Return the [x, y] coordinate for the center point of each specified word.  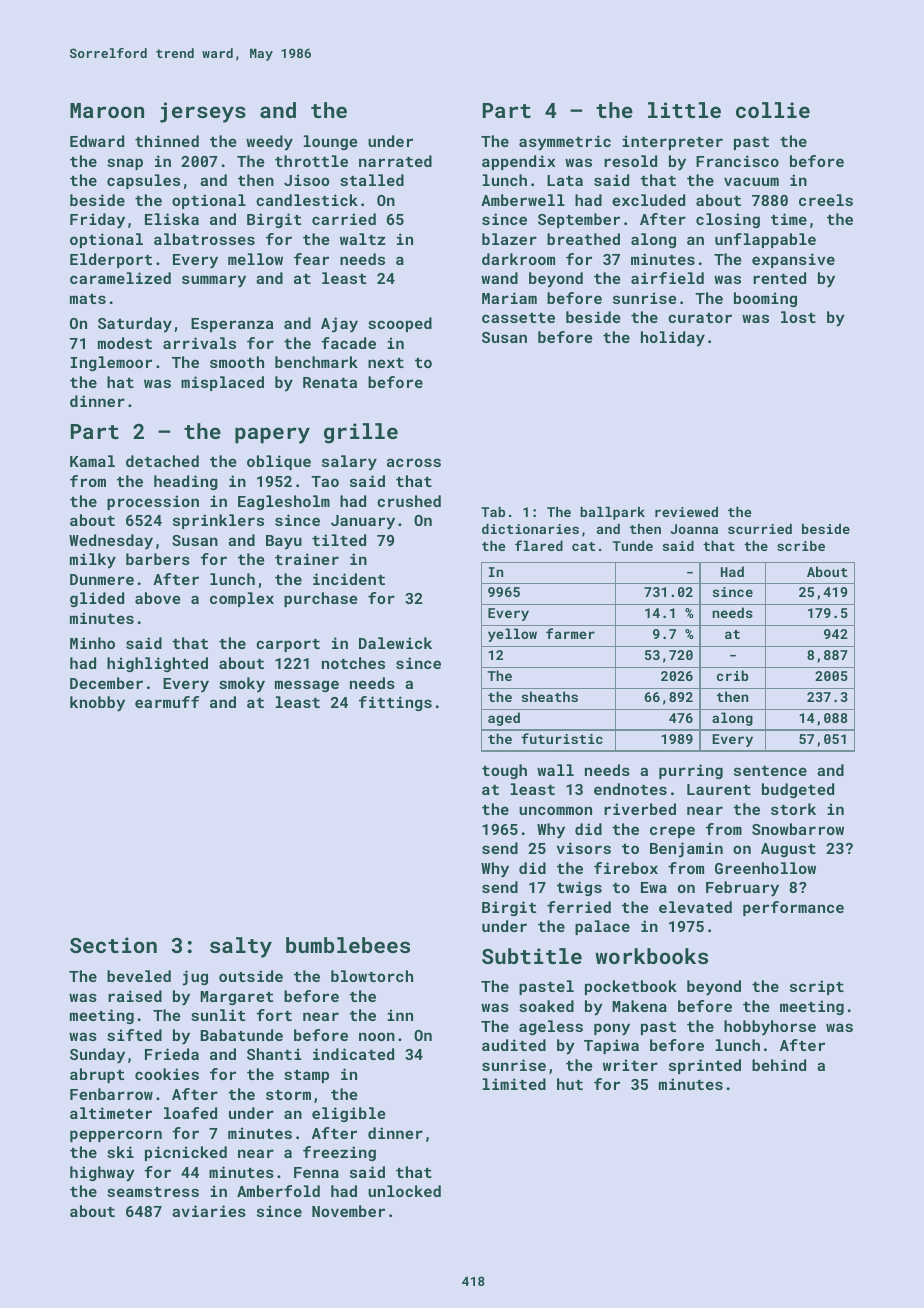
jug [195, 978]
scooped [400, 324]
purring [691, 771]
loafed [190, 1113]
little [684, 110]
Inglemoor [111, 363]
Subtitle [532, 956]
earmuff [167, 702]
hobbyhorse [770, 1028]
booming [765, 299]
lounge [331, 142]
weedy [269, 143]
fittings [395, 703]
